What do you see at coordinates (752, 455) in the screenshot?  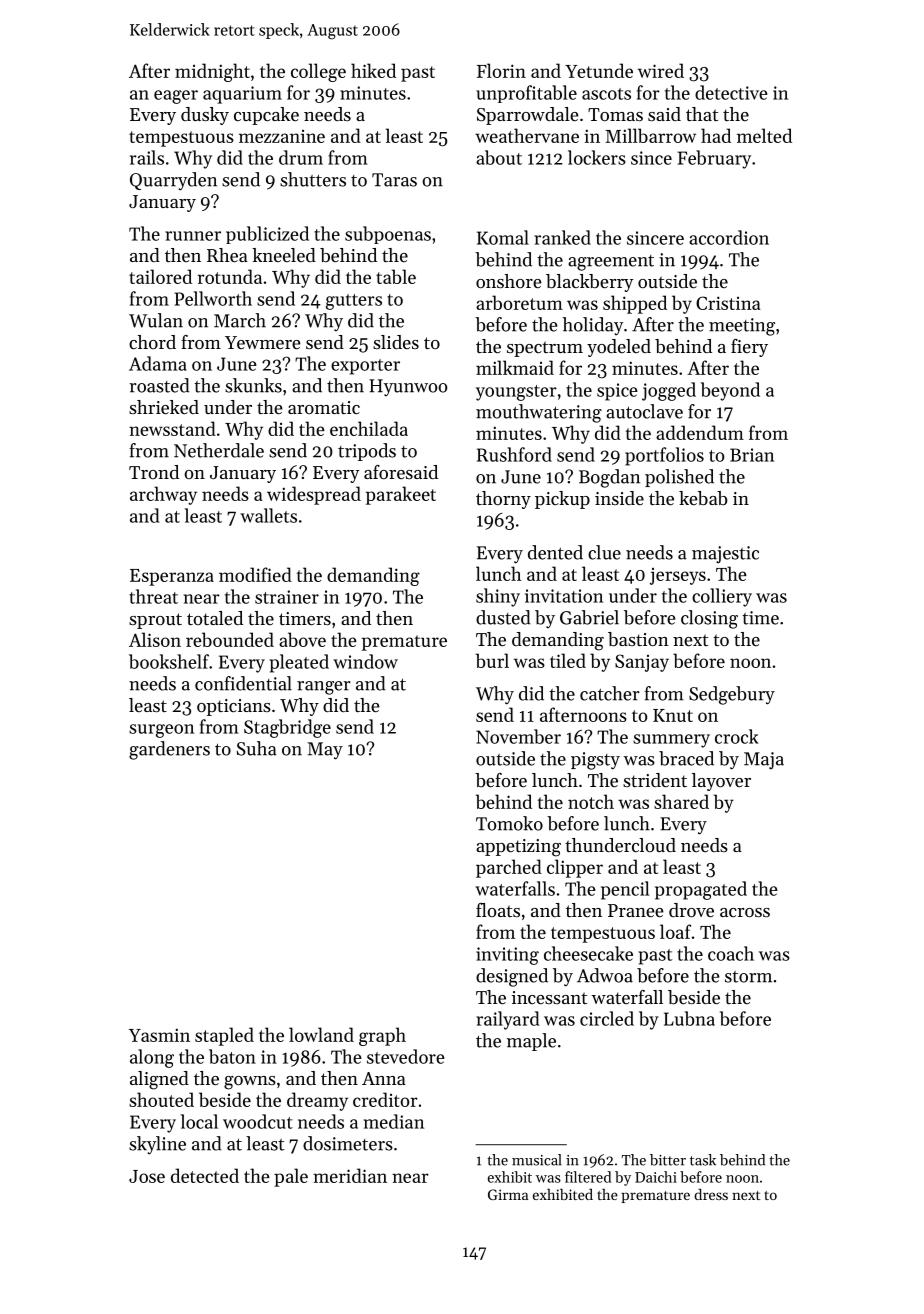 I see `Brian` at bounding box center [752, 455].
